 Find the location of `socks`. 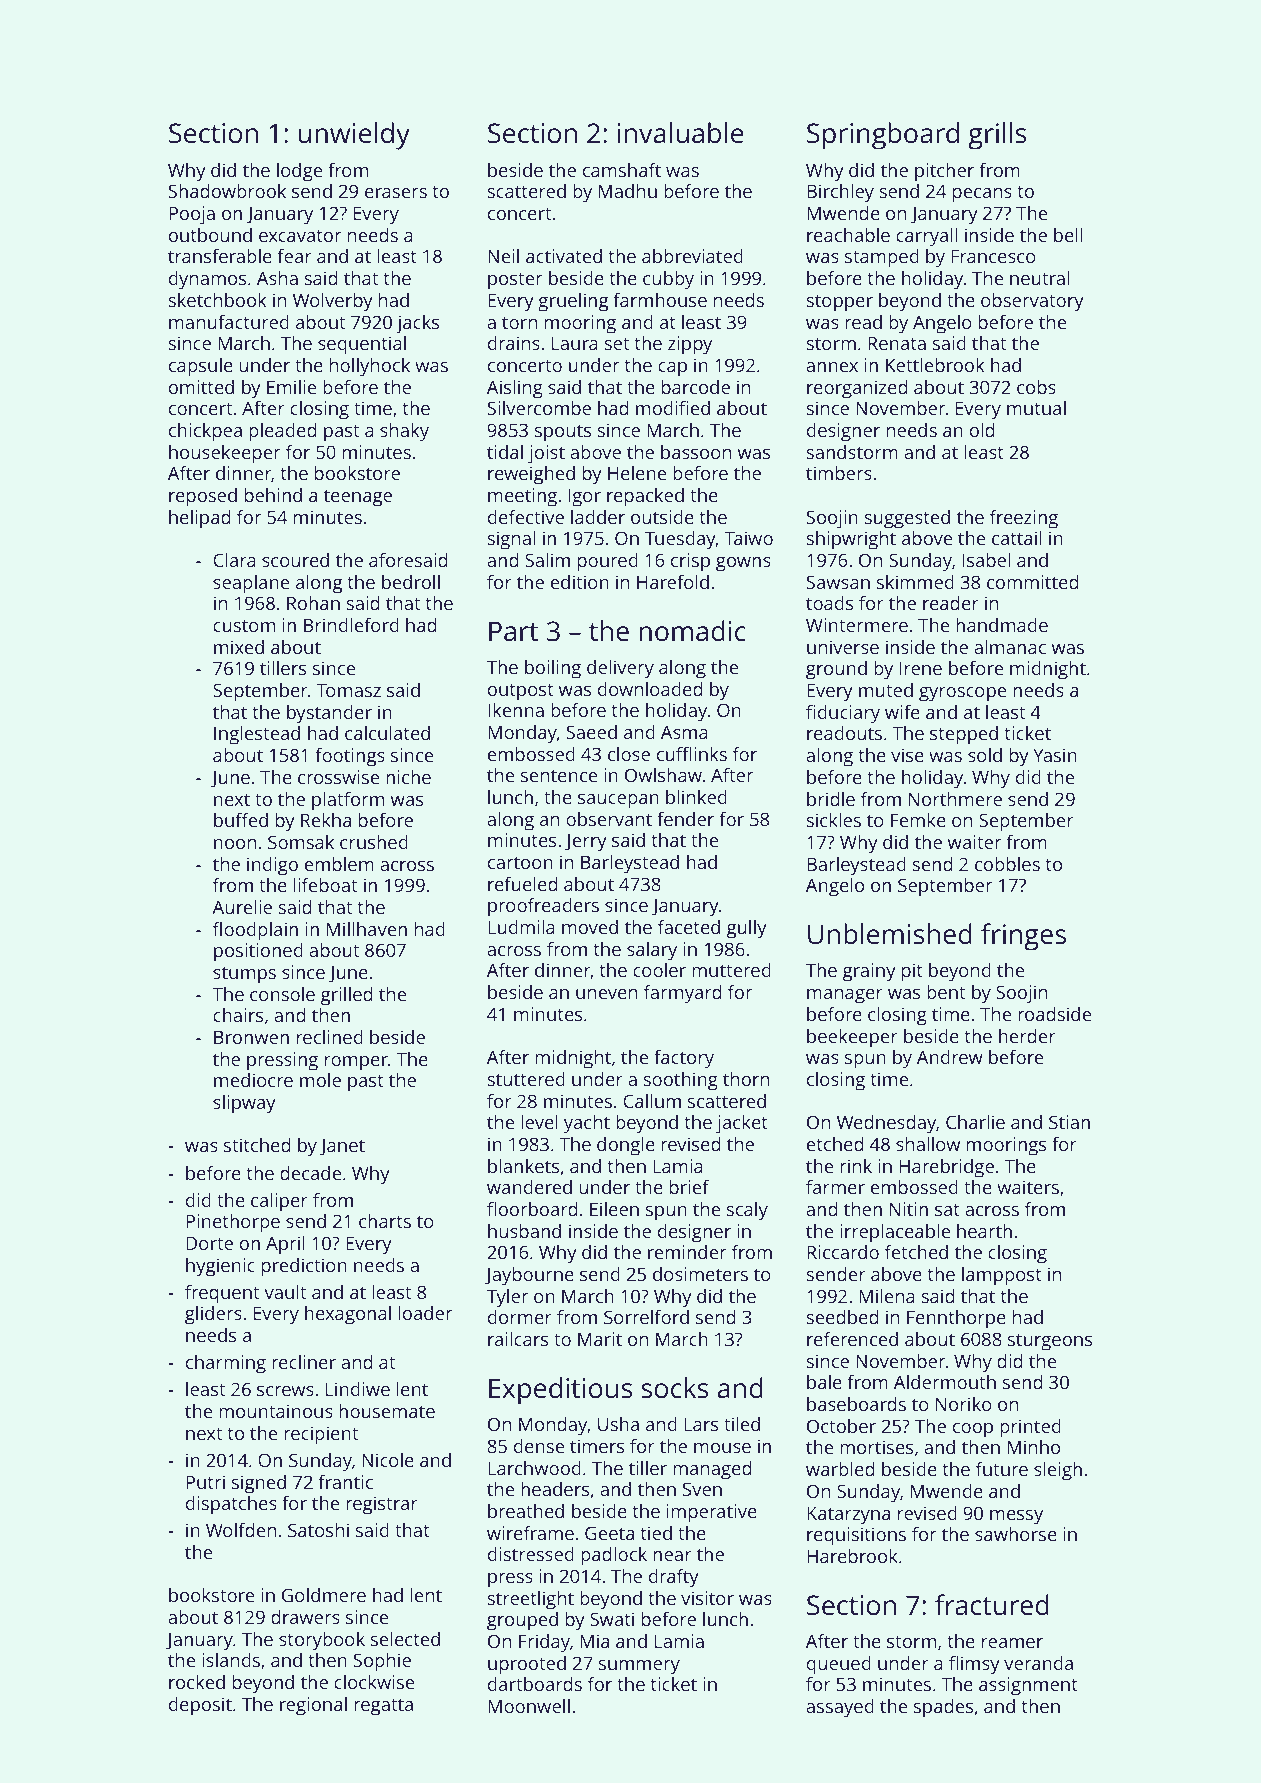

socks is located at coordinates (674, 1388).
